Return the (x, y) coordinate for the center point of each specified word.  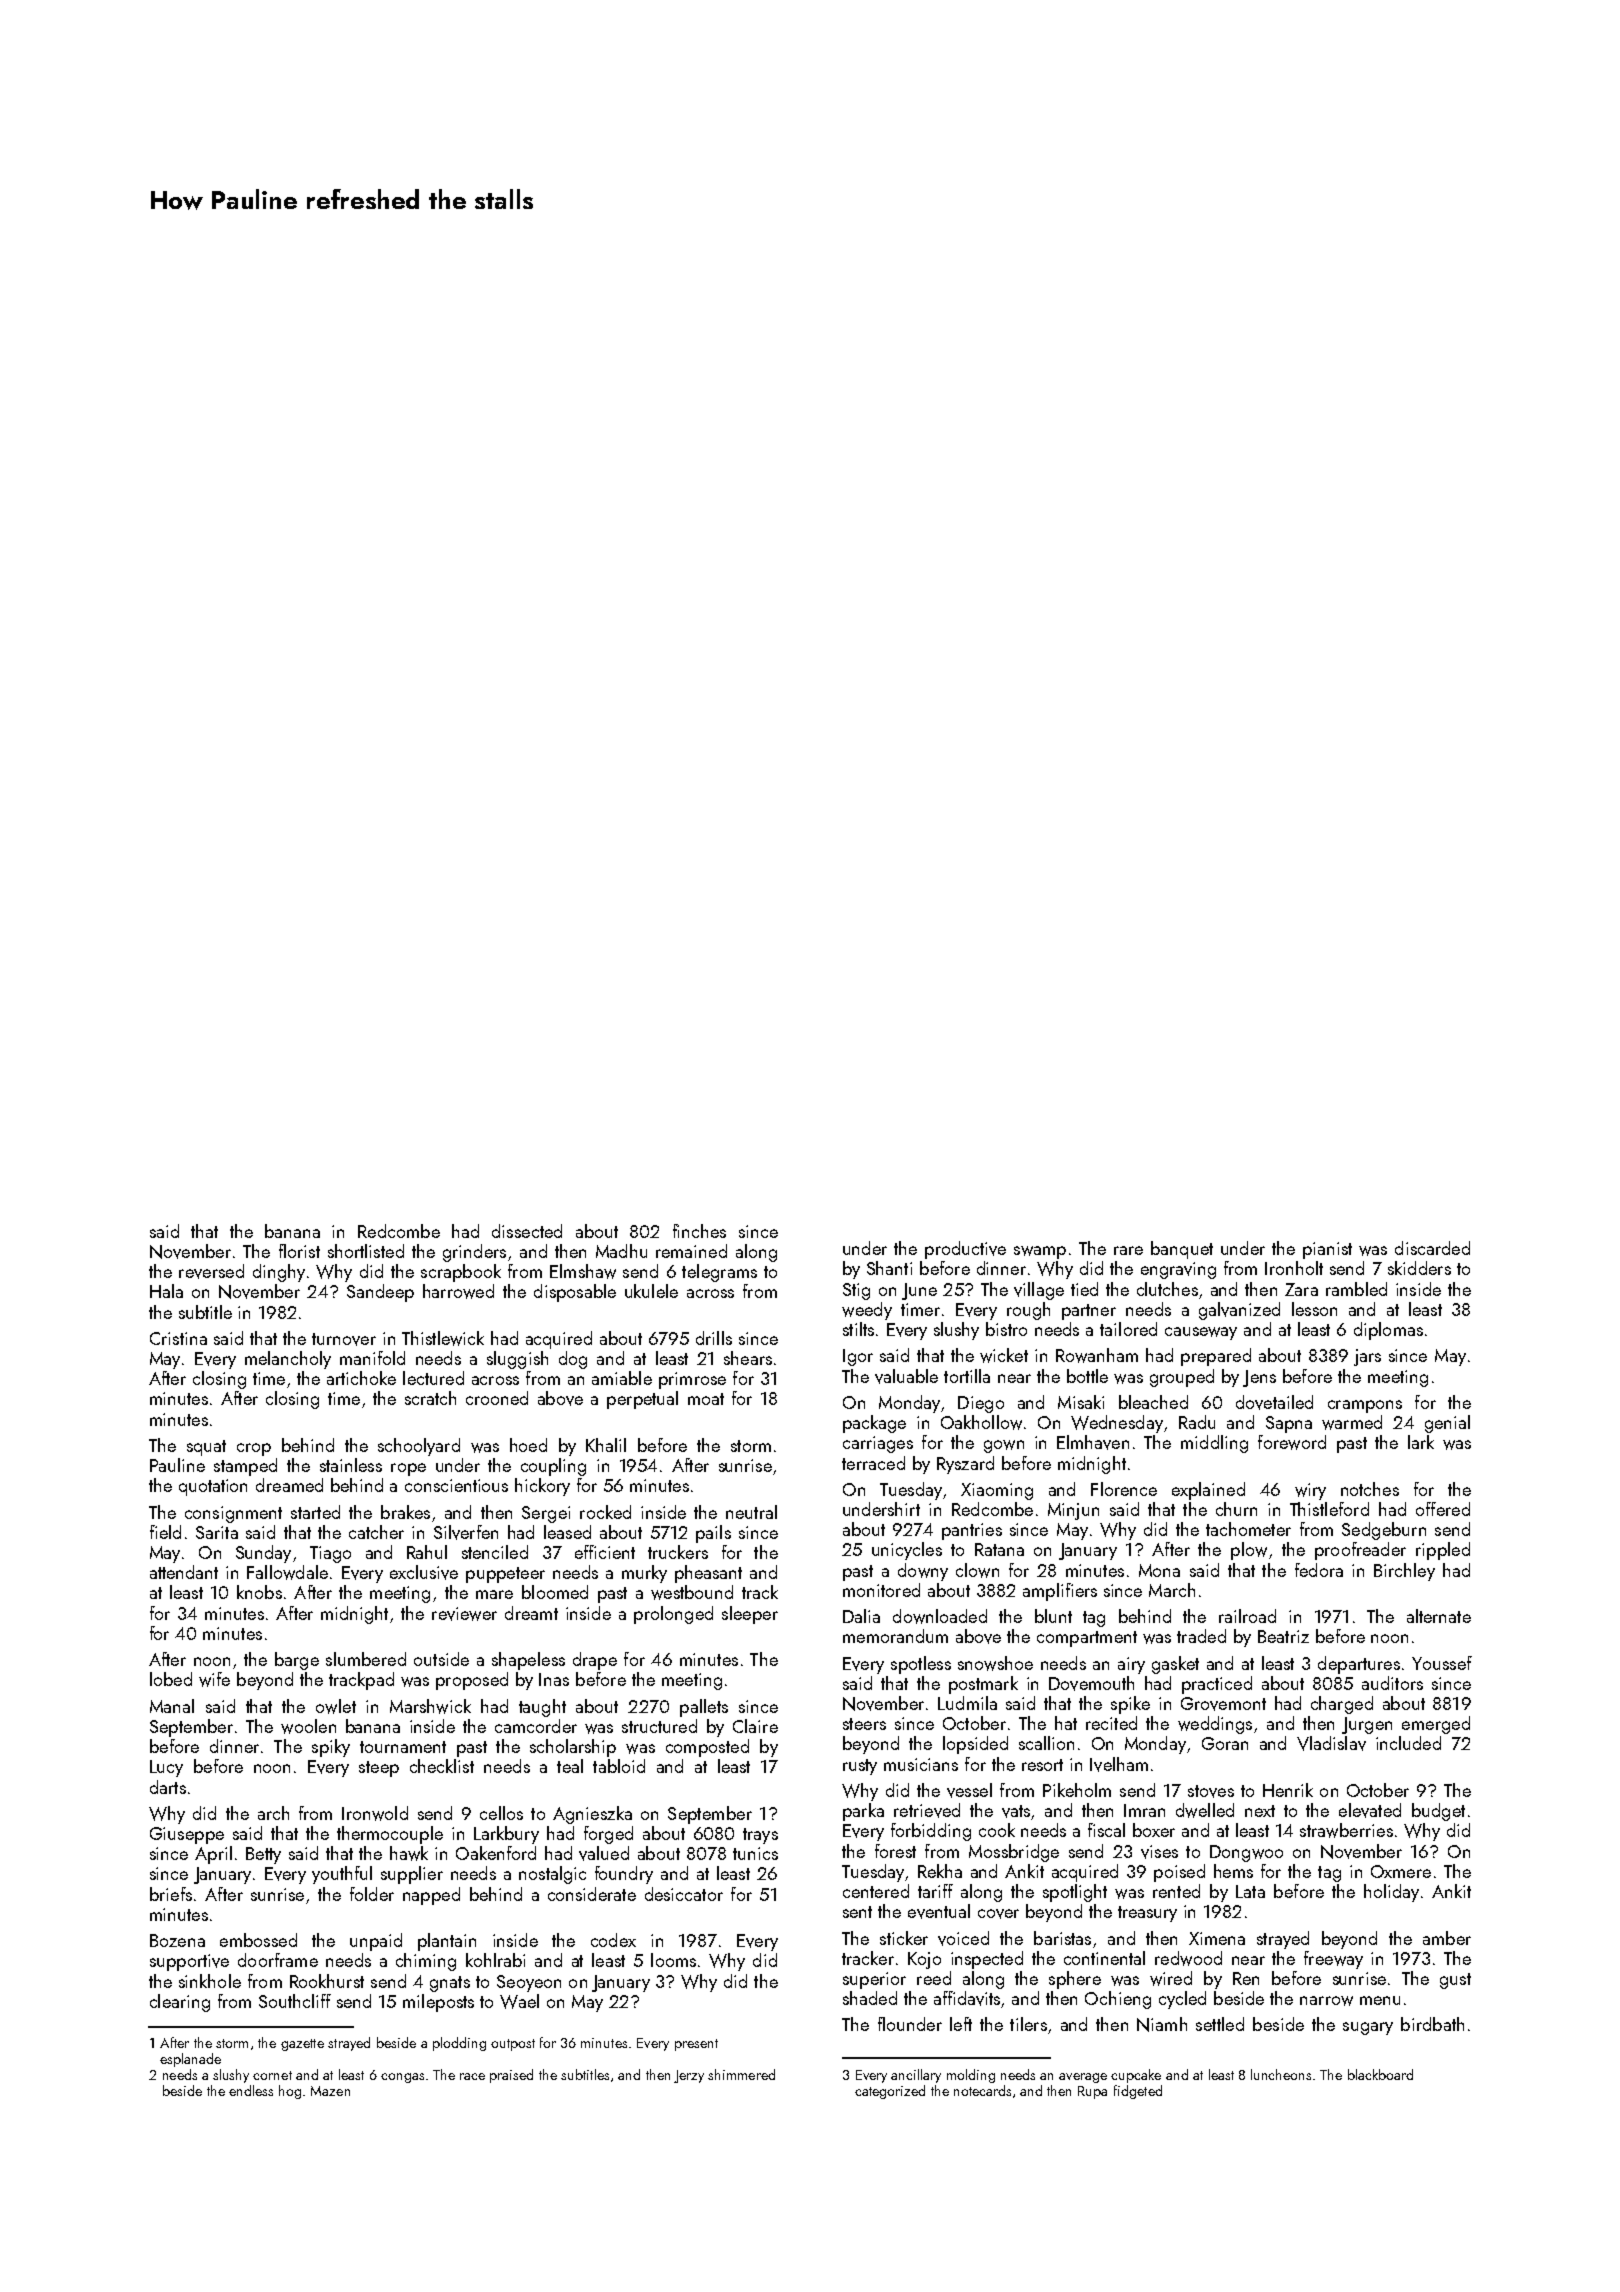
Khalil (606, 1445)
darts (168, 1787)
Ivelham (1119, 1764)
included (1408, 1743)
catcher (376, 1532)
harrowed (458, 1291)
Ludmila (967, 1703)
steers (864, 1724)
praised (511, 2076)
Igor (858, 1357)
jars (1367, 1357)
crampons (1365, 1406)
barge (297, 1661)
